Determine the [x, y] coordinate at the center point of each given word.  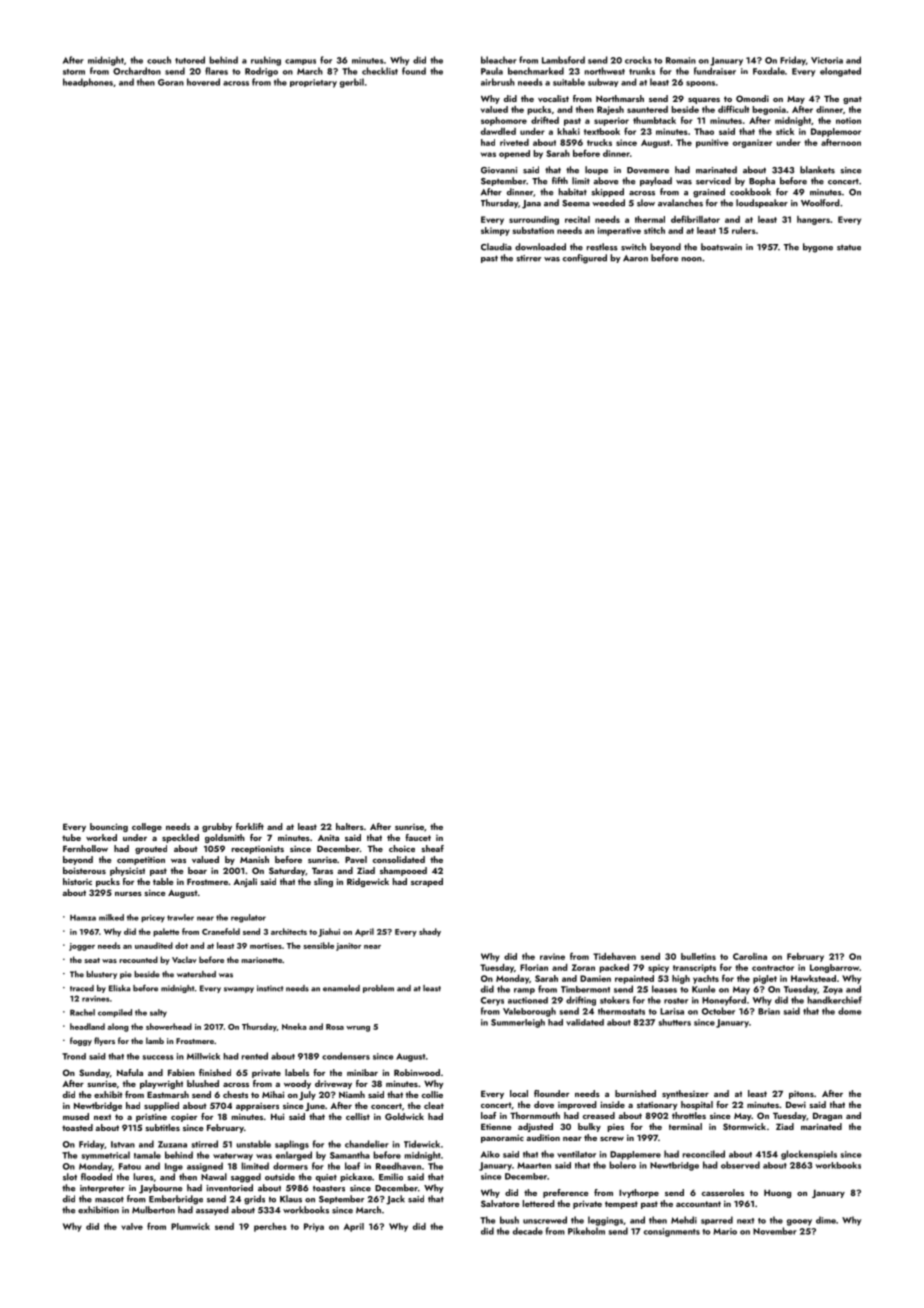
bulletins [698, 956]
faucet [418, 837]
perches [270, 1227]
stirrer [528, 258]
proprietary [313, 83]
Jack [395, 1200]
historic [77, 881]
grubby [217, 827]
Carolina [750, 956]
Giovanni [499, 170]
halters [350, 826]
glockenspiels [809, 1155]
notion [848, 120]
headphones [88, 82]
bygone [818, 248]
